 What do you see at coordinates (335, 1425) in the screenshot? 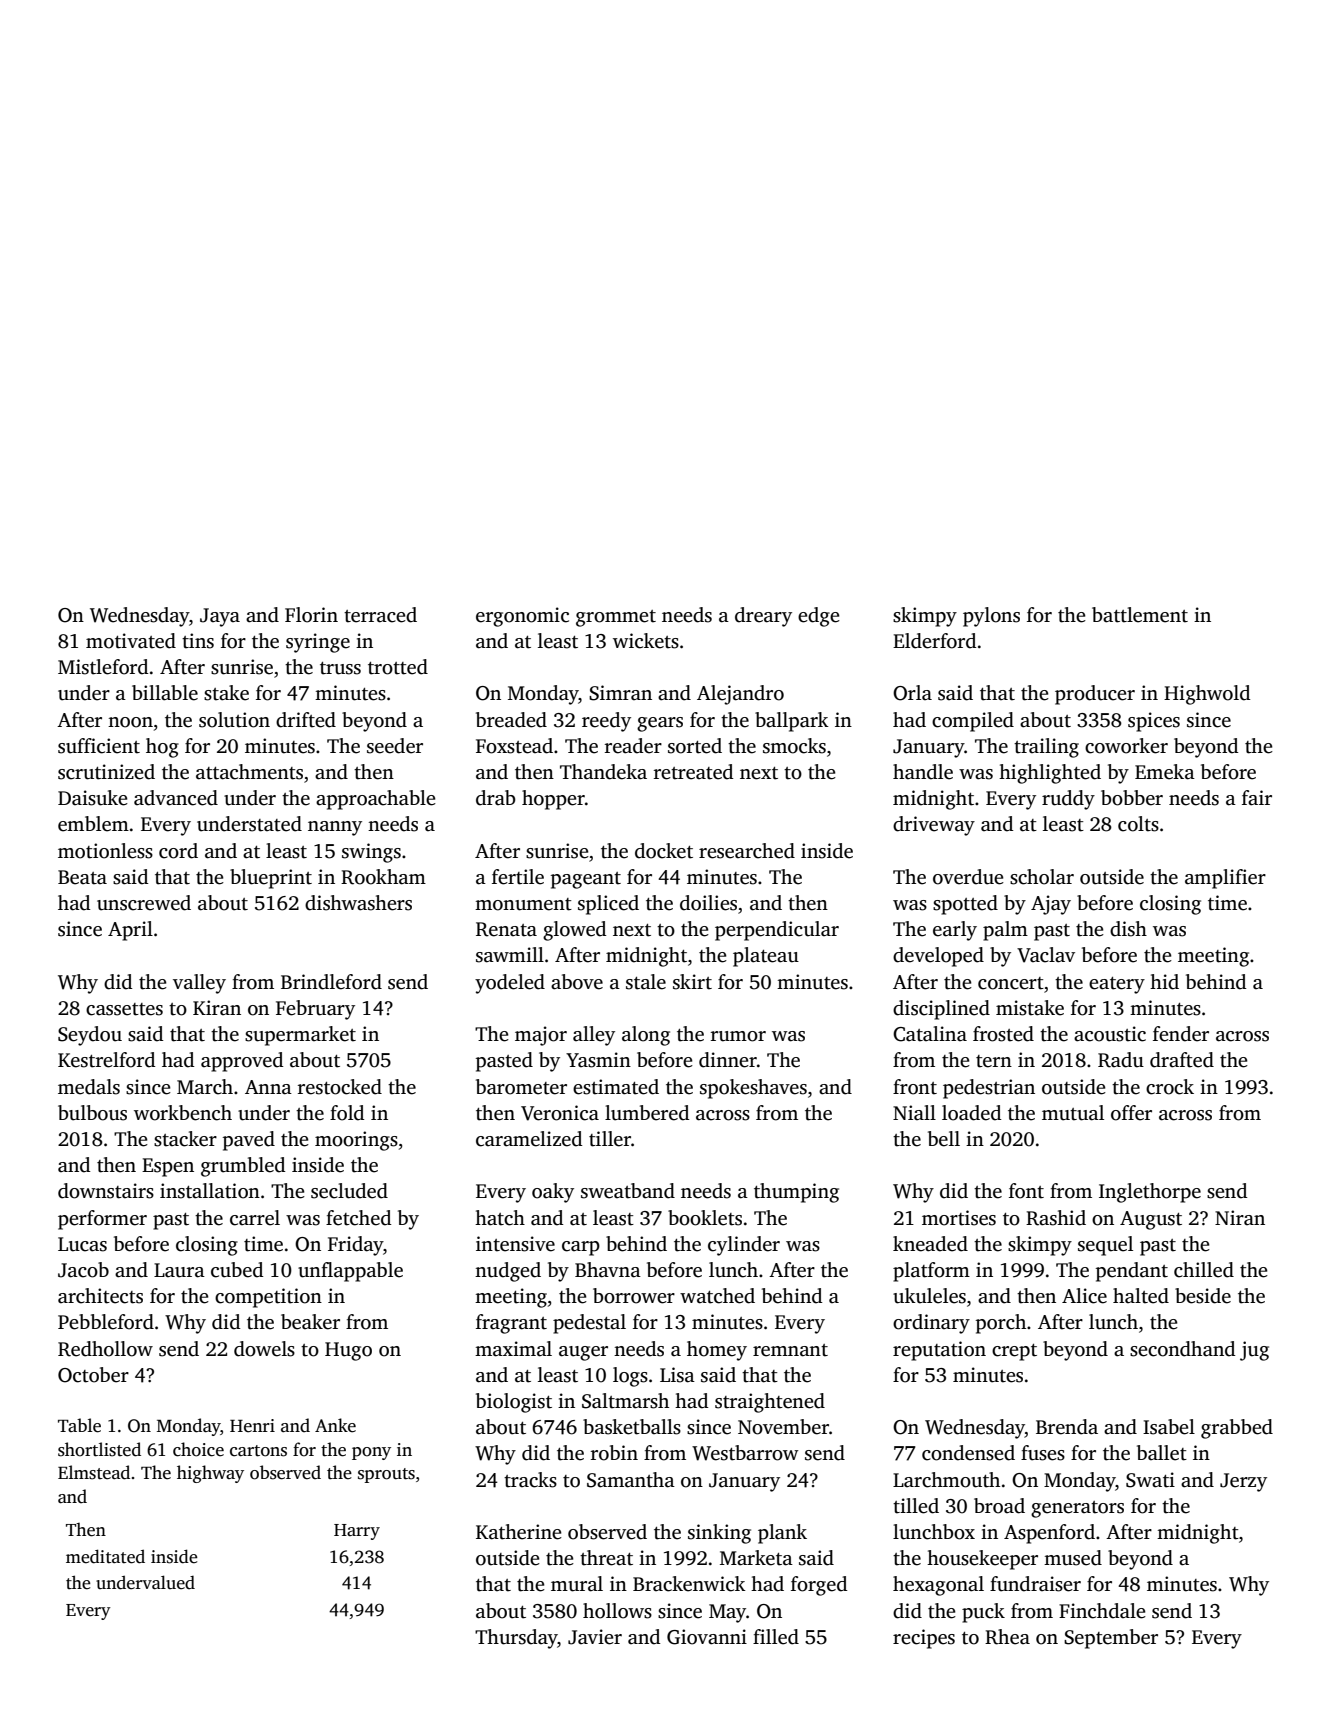
I see `Anke` at bounding box center [335, 1425].
